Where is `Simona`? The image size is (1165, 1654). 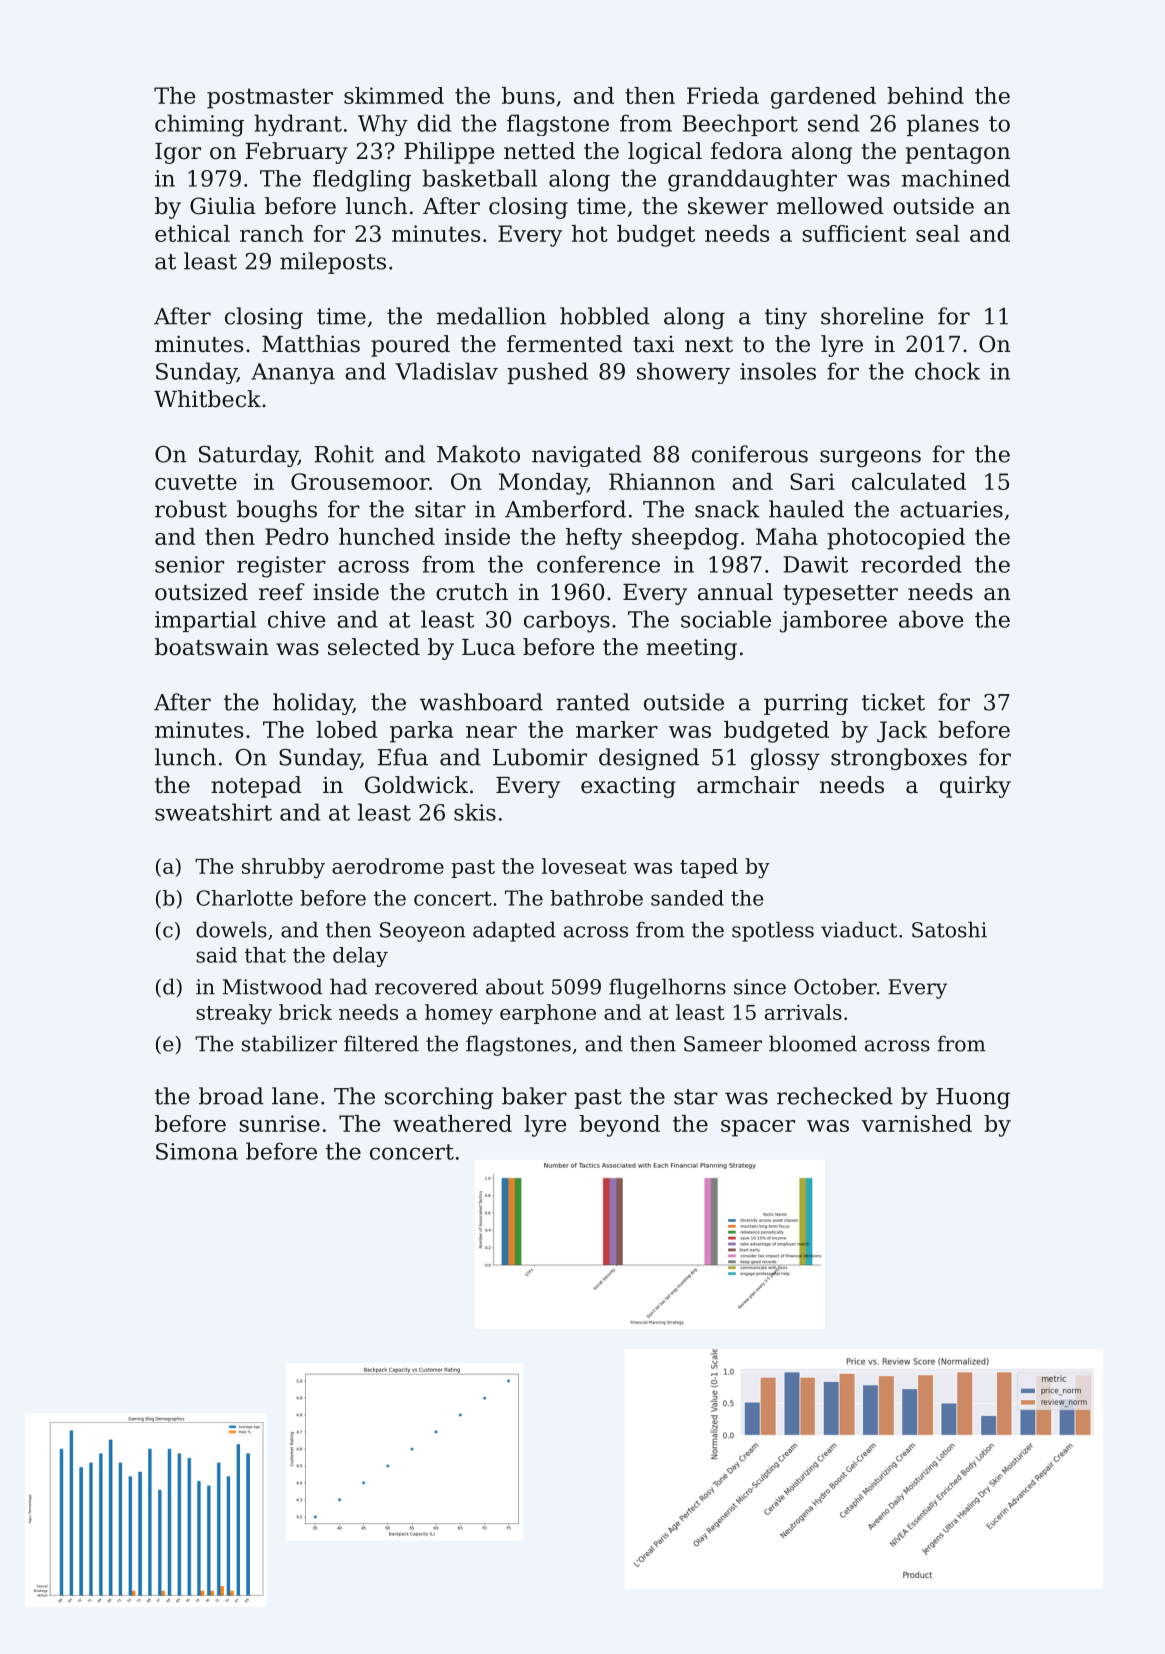 Simona is located at coordinates (197, 1151).
